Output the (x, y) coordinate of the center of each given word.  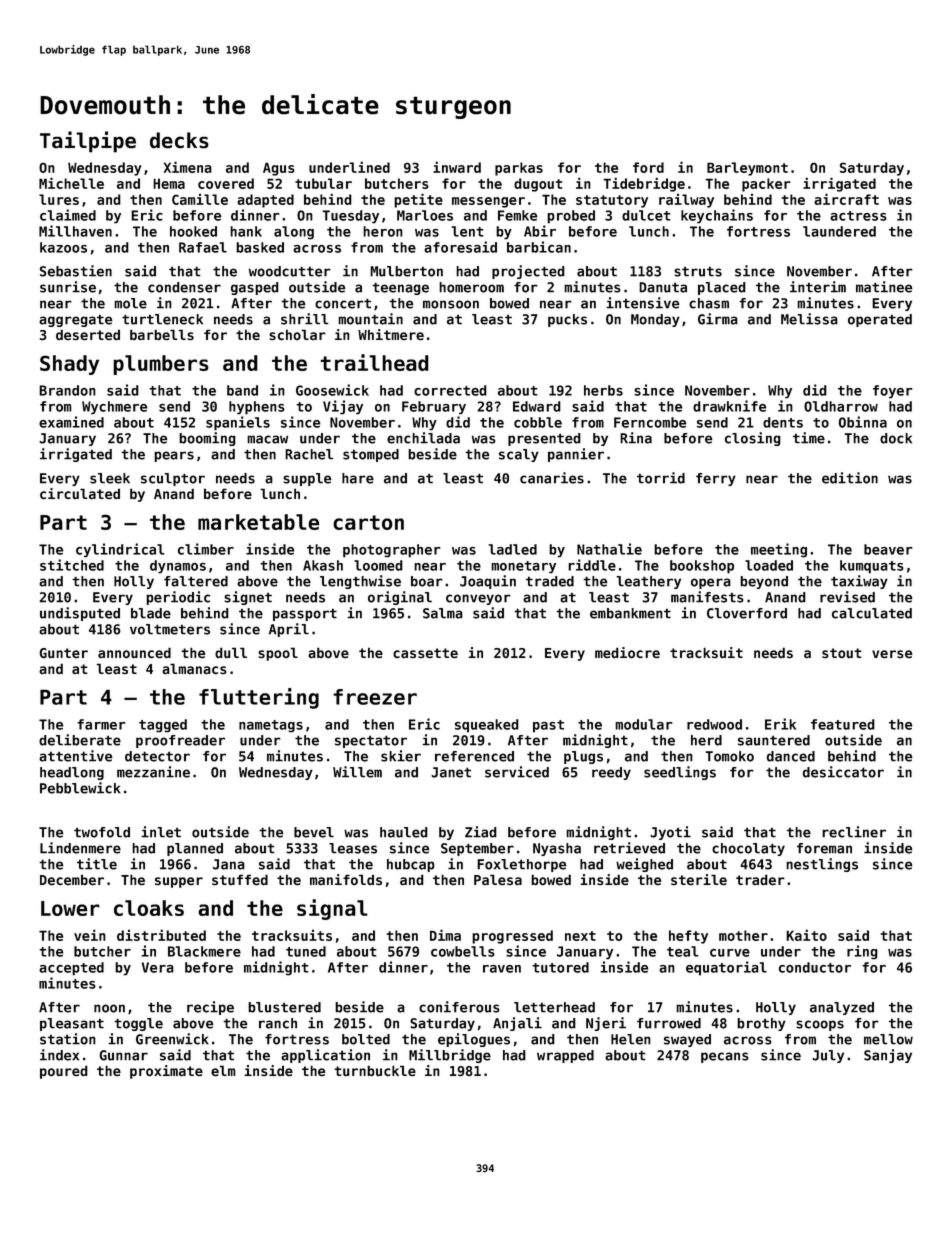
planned (195, 849)
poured (64, 1072)
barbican (539, 247)
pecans (725, 1057)
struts (698, 271)
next (580, 936)
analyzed (842, 1008)
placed (722, 288)
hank (246, 231)
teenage (400, 288)
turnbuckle (375, 1070)
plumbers (161, 365)
